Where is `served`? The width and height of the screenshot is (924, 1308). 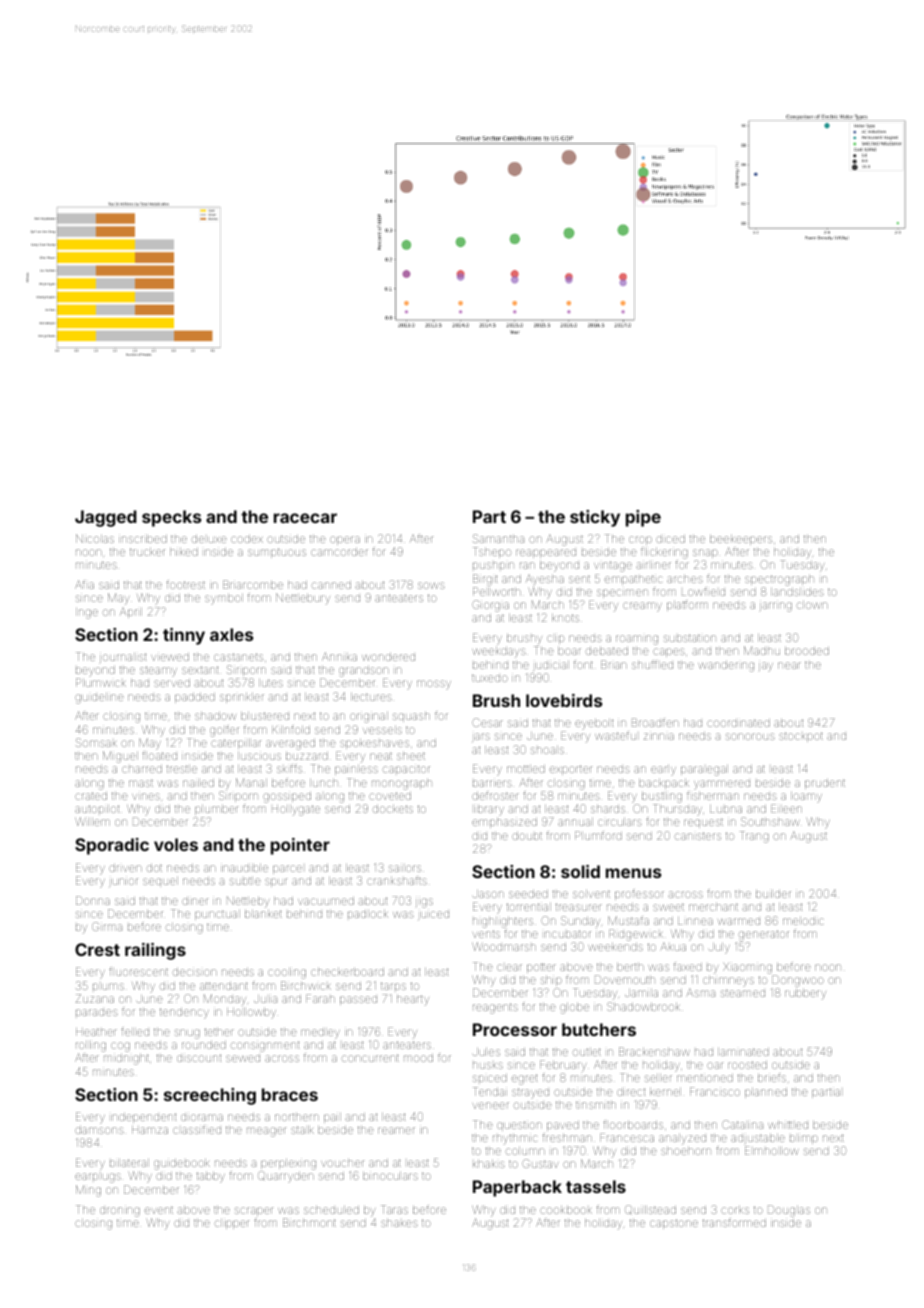
served is located at coordinates (172, 683).
